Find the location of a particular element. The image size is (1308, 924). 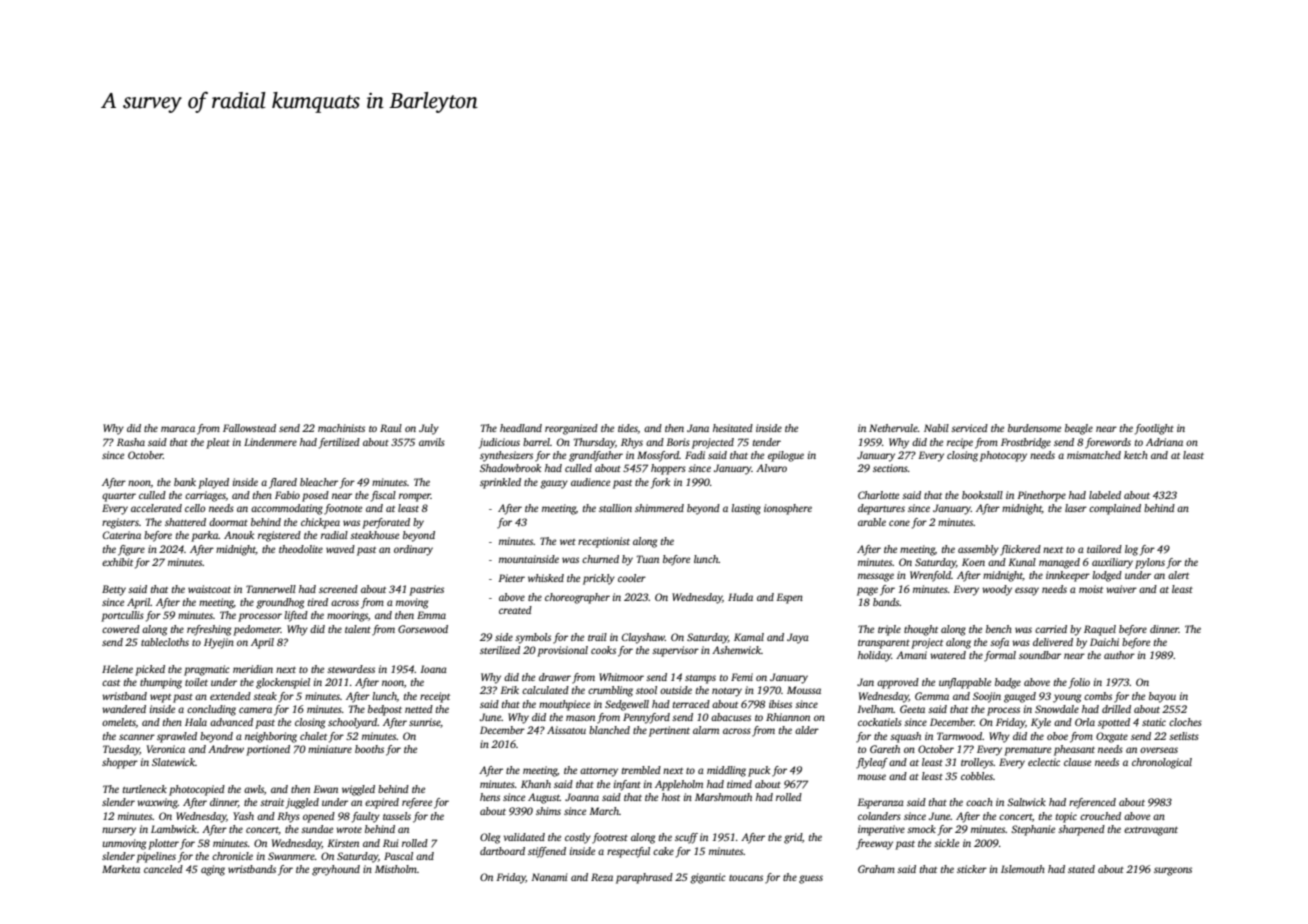

guess is located at coordinates (811, 879).
